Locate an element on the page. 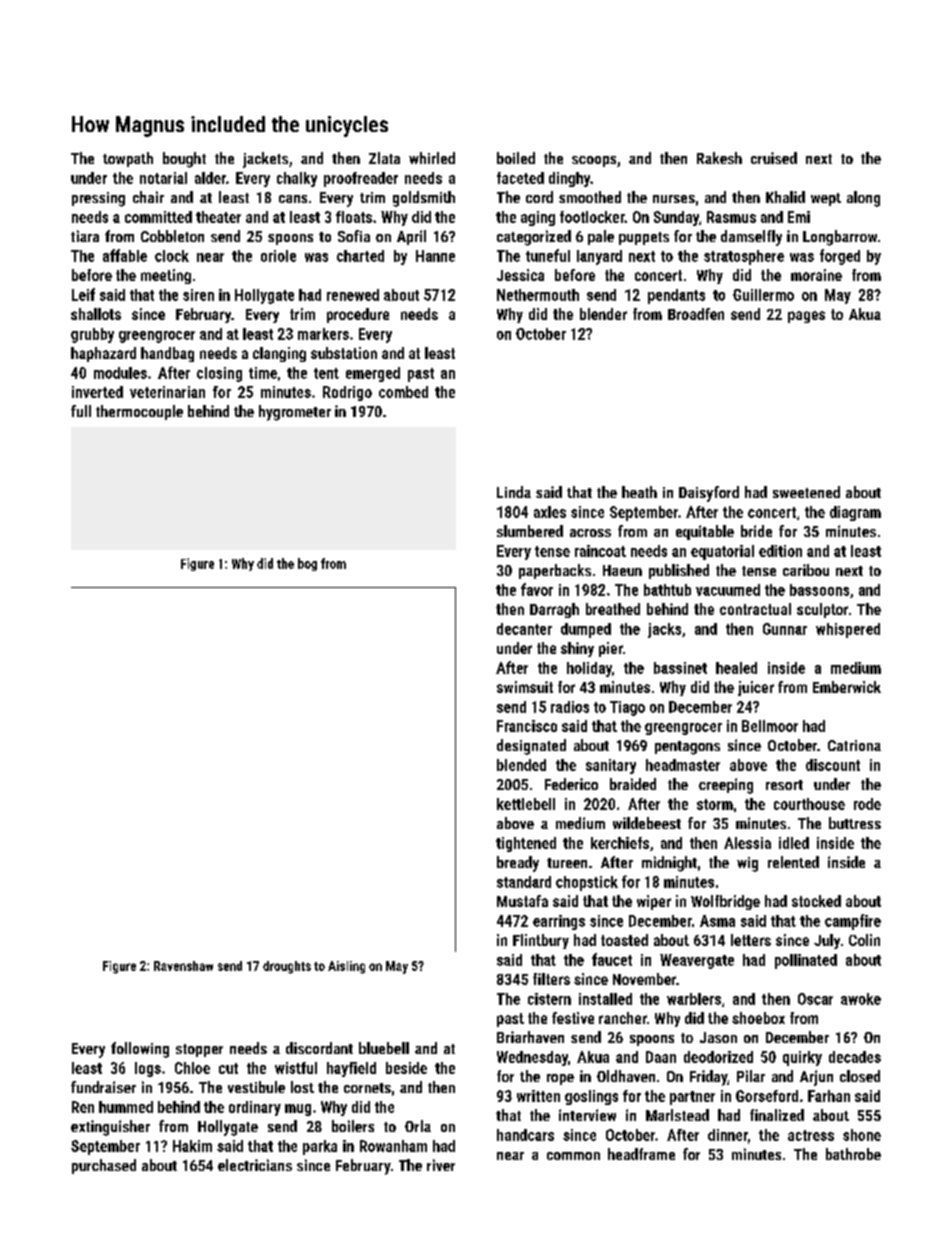 The width and height of the document is (952, 1233). blended is located at coordinates (521, 765).
